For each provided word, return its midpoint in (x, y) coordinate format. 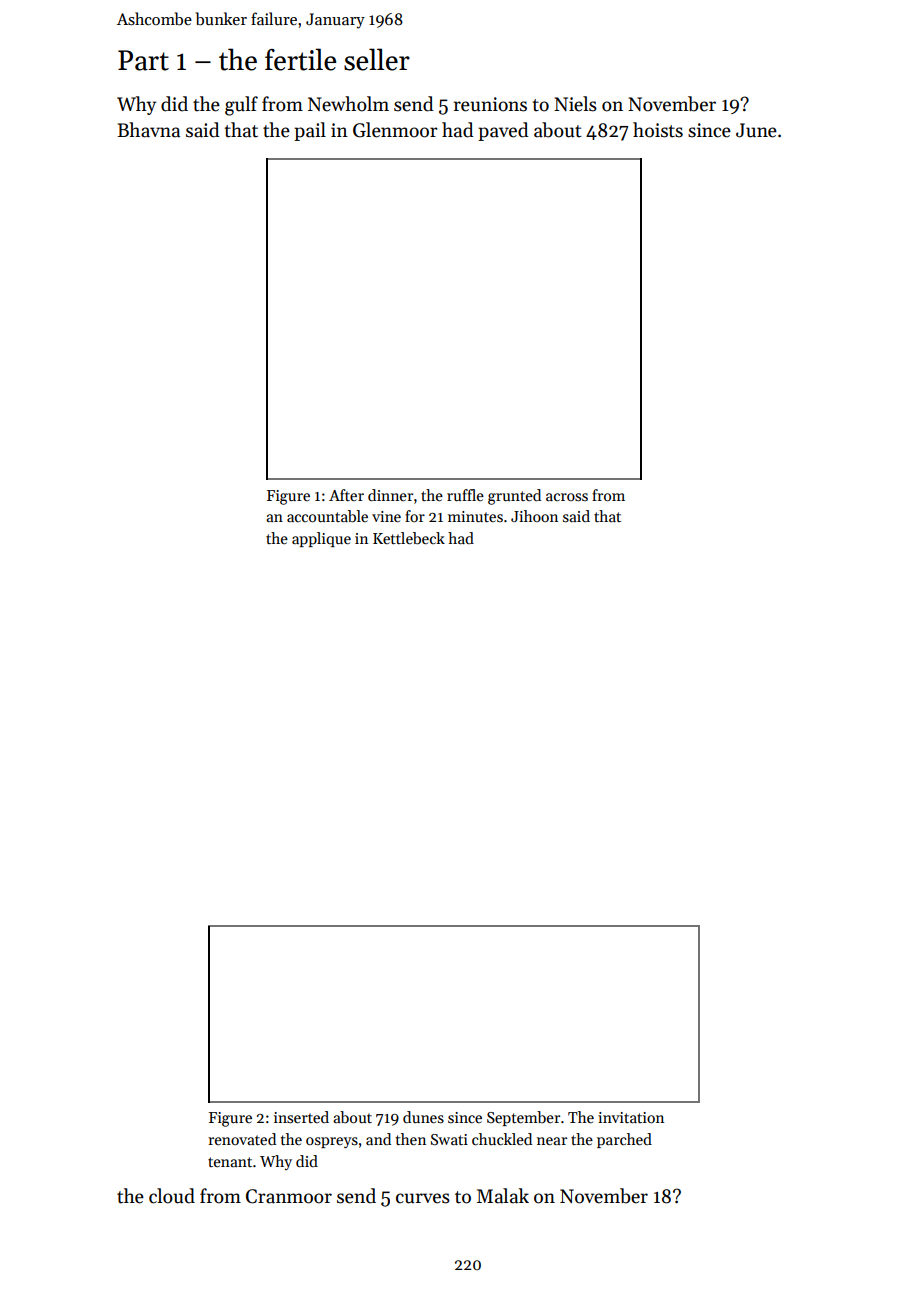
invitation (631, 1117)
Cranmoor (289, 1196)
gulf (241, 106)
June (756, 130)
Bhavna (148, 130)
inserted (301, 1117)
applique (321, 539)
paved (503, 131)
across (567, 497)
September (523, 1118)
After (346, 495)
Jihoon (534, 516)
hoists (658, 130)
